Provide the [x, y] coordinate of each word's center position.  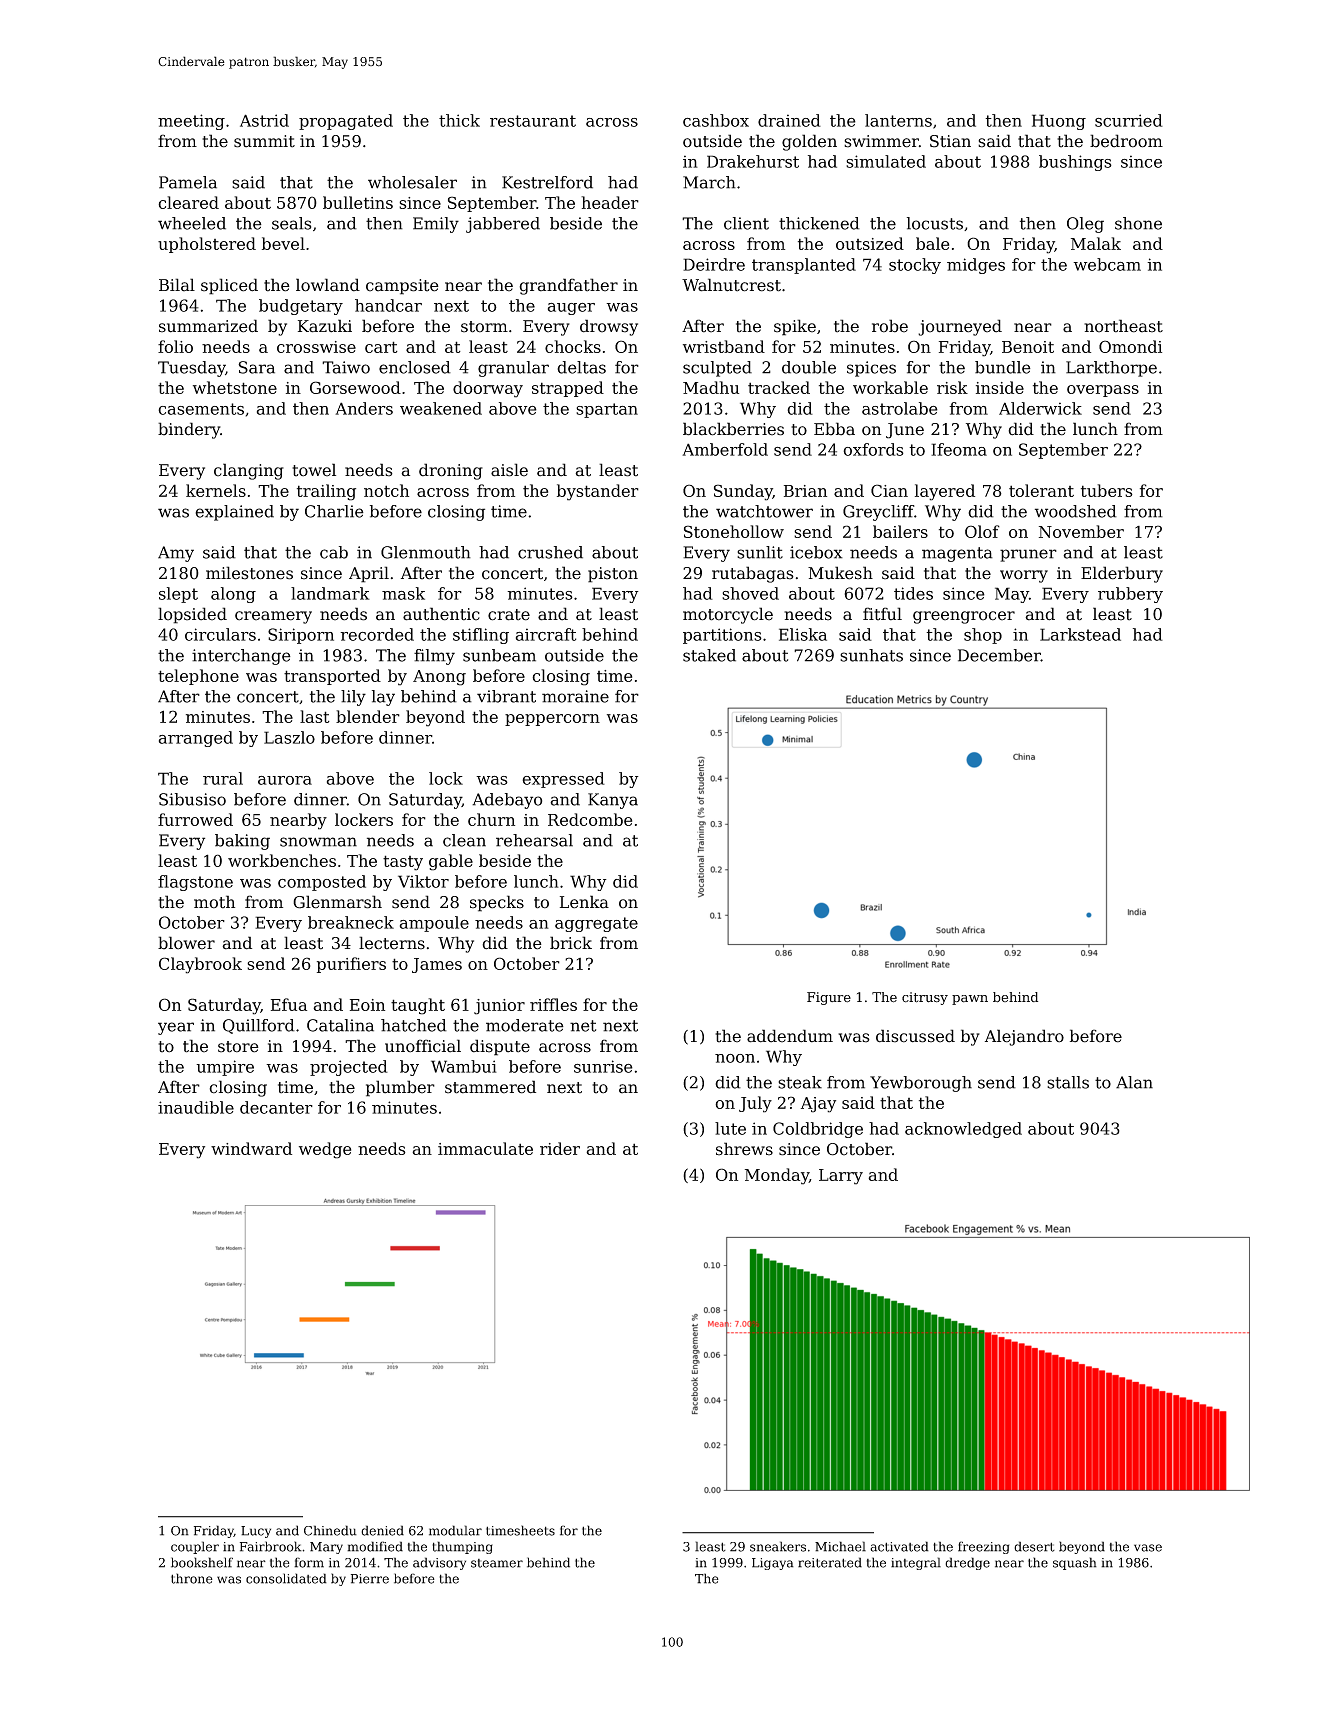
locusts [935, 223]
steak [800, 1082]
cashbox [716, 120]
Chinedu [330, 1530]
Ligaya [773, 1564]
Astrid [264, 120]
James [437, 965]
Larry [841, 1177]
